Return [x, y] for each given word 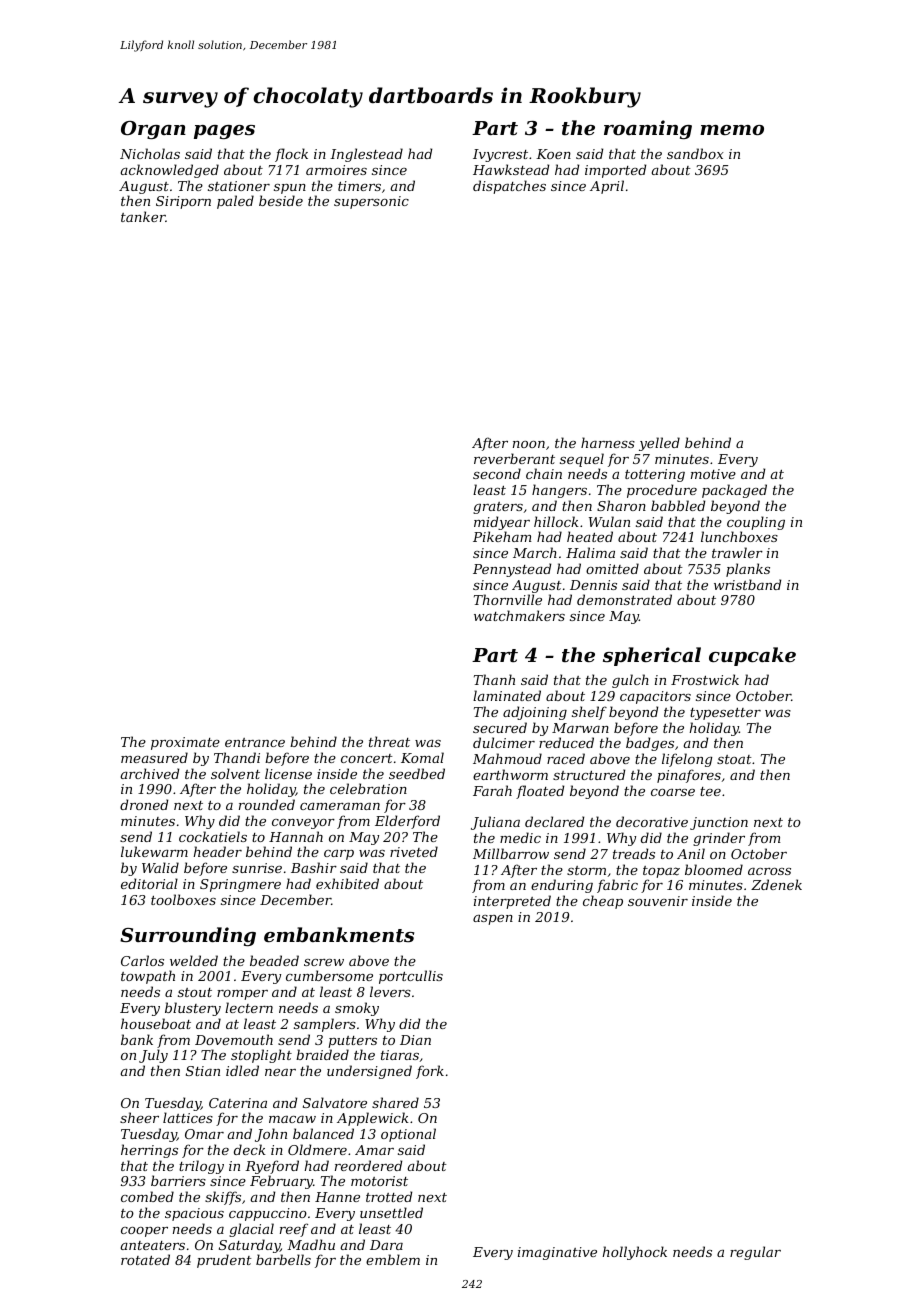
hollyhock [635, 1253]
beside [281, 200]
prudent [224, 1261]
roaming [648, 129]
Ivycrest [500, 155]
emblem [393, 1259]
